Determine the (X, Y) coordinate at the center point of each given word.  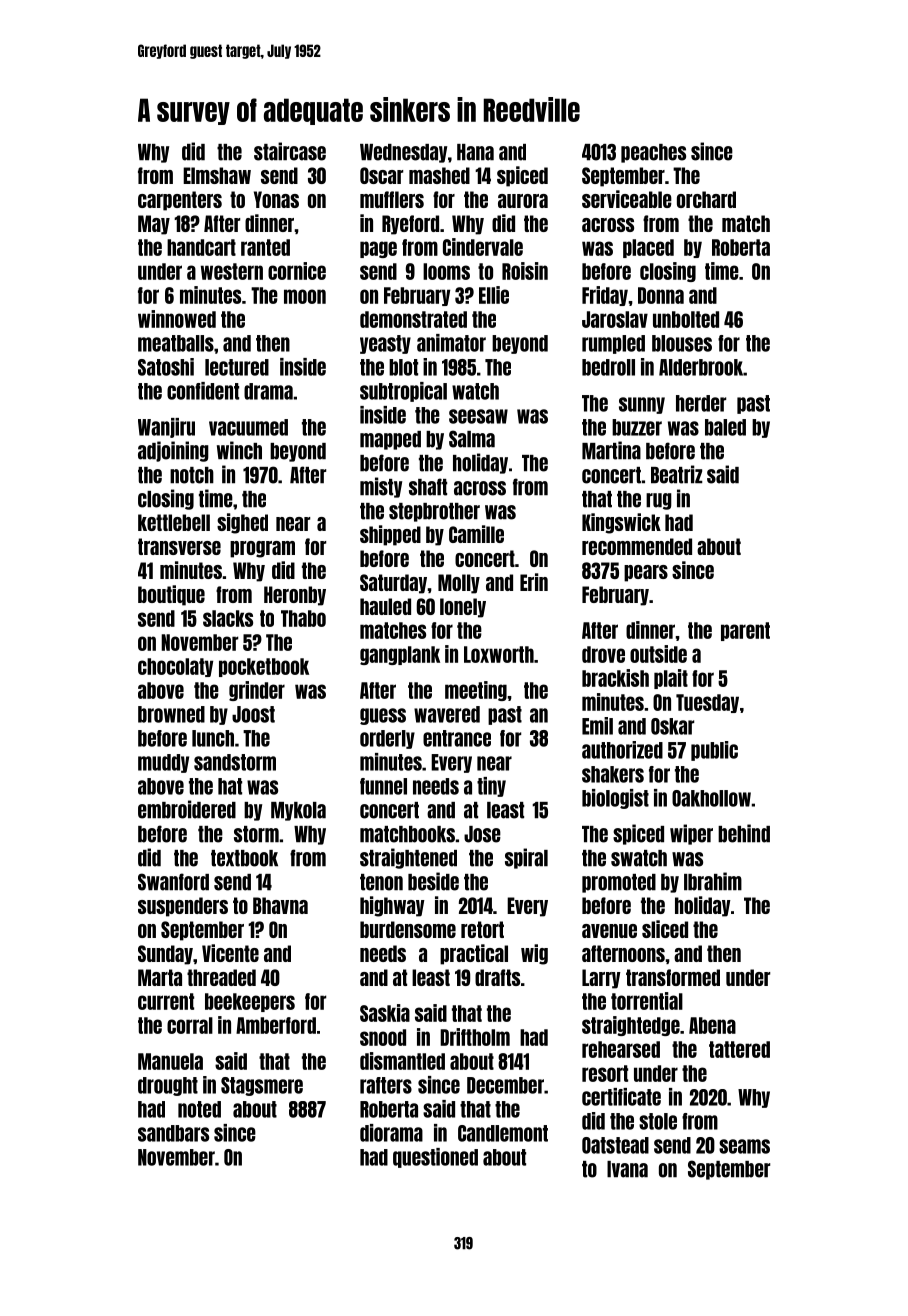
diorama (391, 1133)
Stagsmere (262, 1086)
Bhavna (280, 905)
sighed (242, 523)
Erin (534, 582)
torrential (647, 1001)
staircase (290, 151)
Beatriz (677, 474)
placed (648, 248)
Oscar (381, 175)
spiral (526, 858)
